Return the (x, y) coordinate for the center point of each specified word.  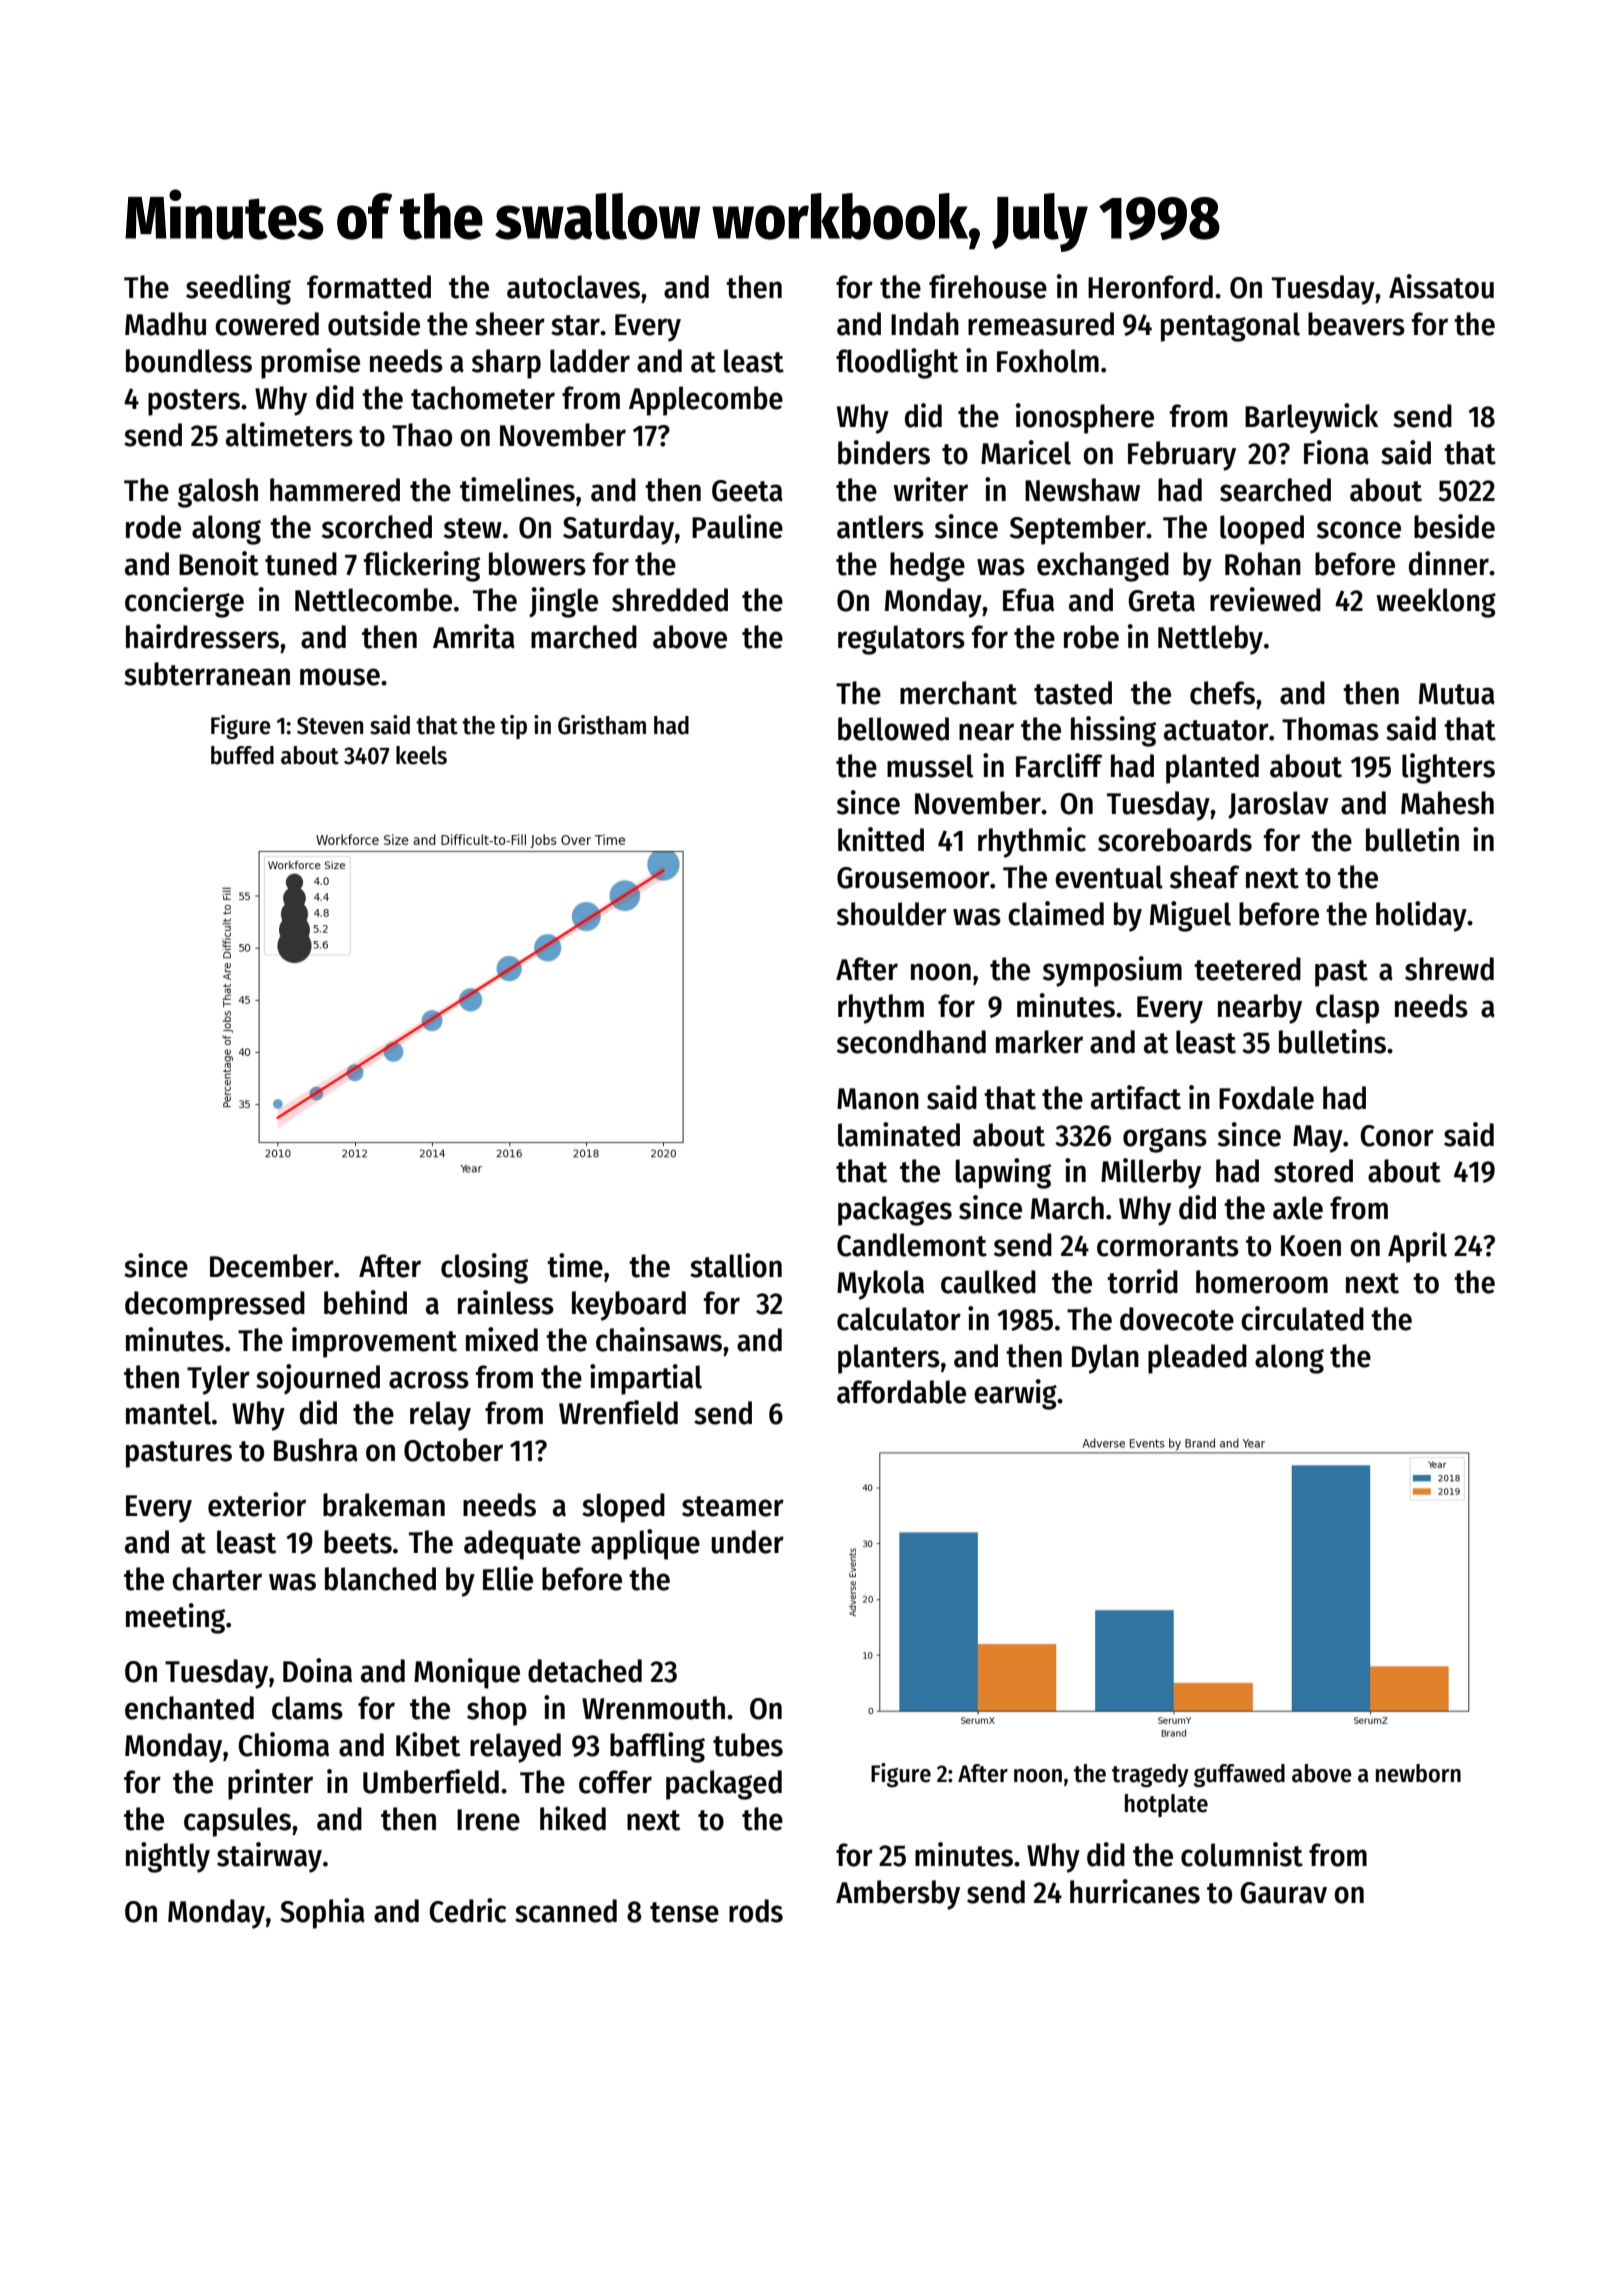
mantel (168, 1413)
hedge (927, 567)
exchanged (1103, 567)
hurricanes (1135, 1891)
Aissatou (1441, 286)
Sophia (322, 1913)
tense (684, 1912)
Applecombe (706, 401)
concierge (184, 602)
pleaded (1197, 1359)
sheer (510, 324)
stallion (736, 1265)
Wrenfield (618, 1412)
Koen (1311, 1246)
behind (365, 1302)
